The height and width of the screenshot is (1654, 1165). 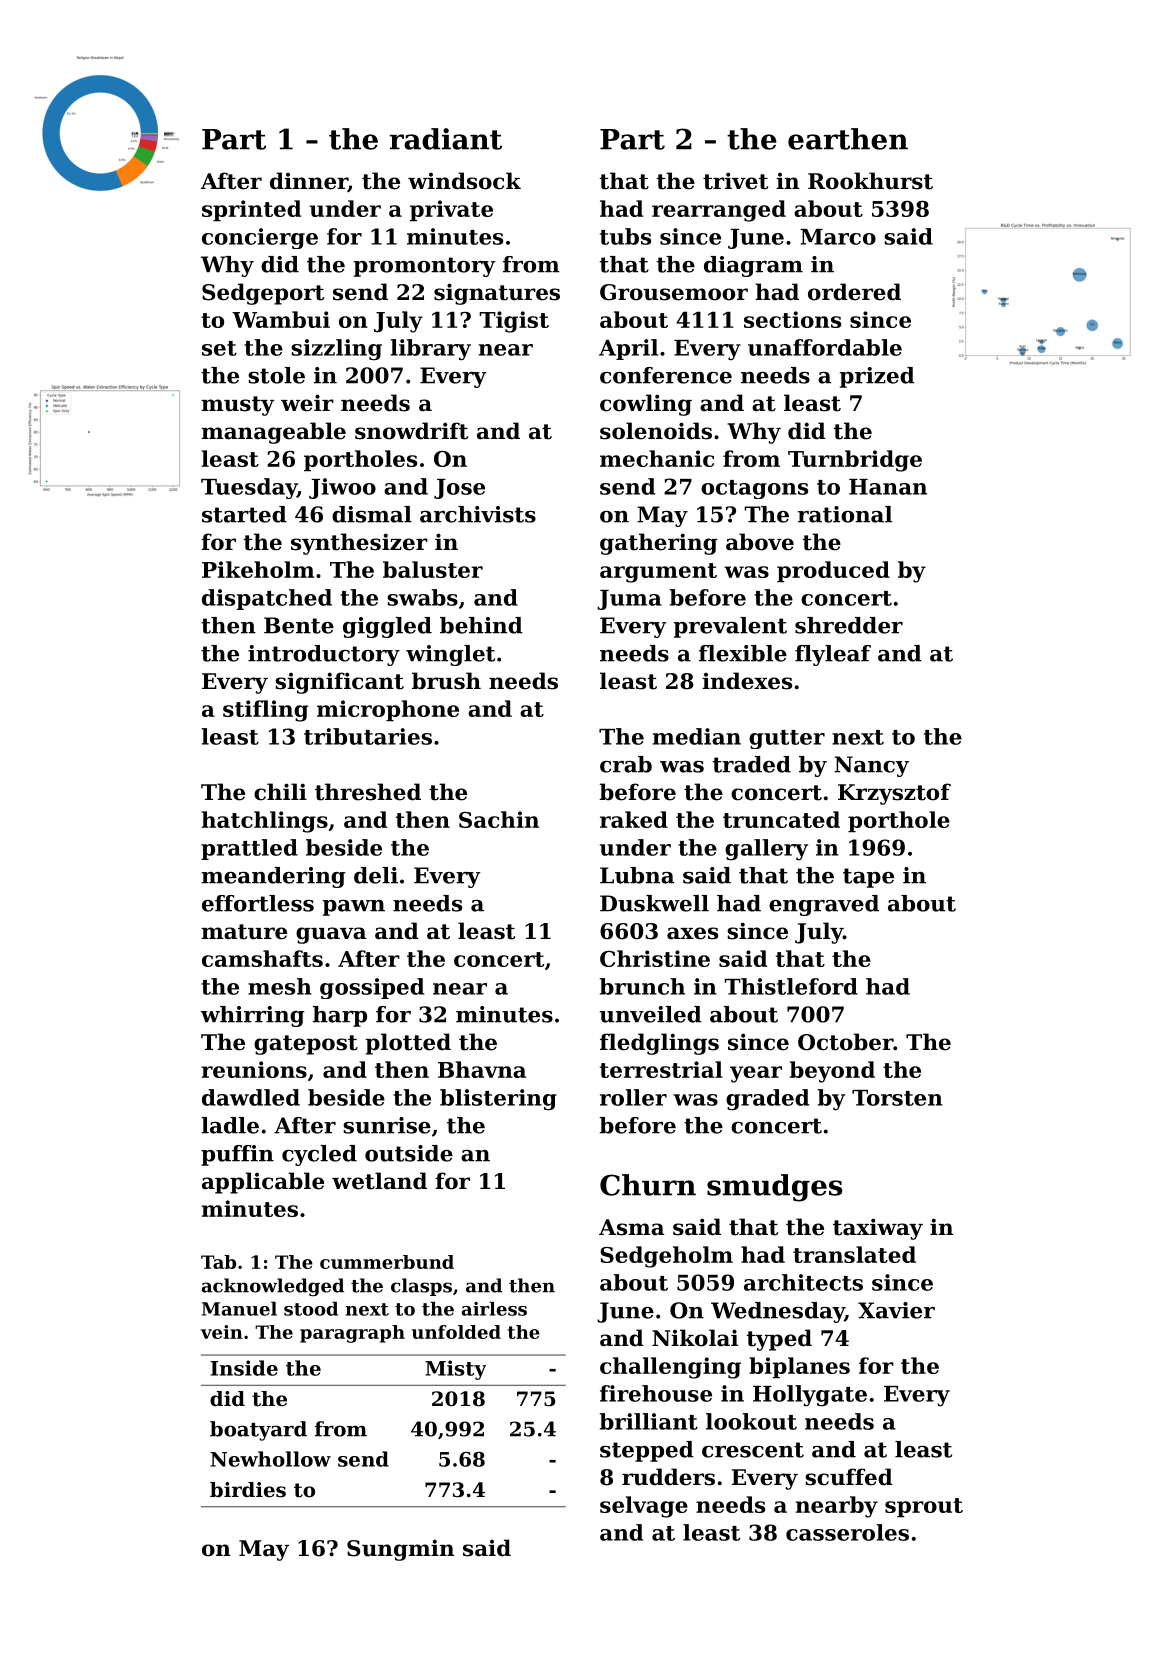 I want to click on selvage, so click(x=644, y=1507).
